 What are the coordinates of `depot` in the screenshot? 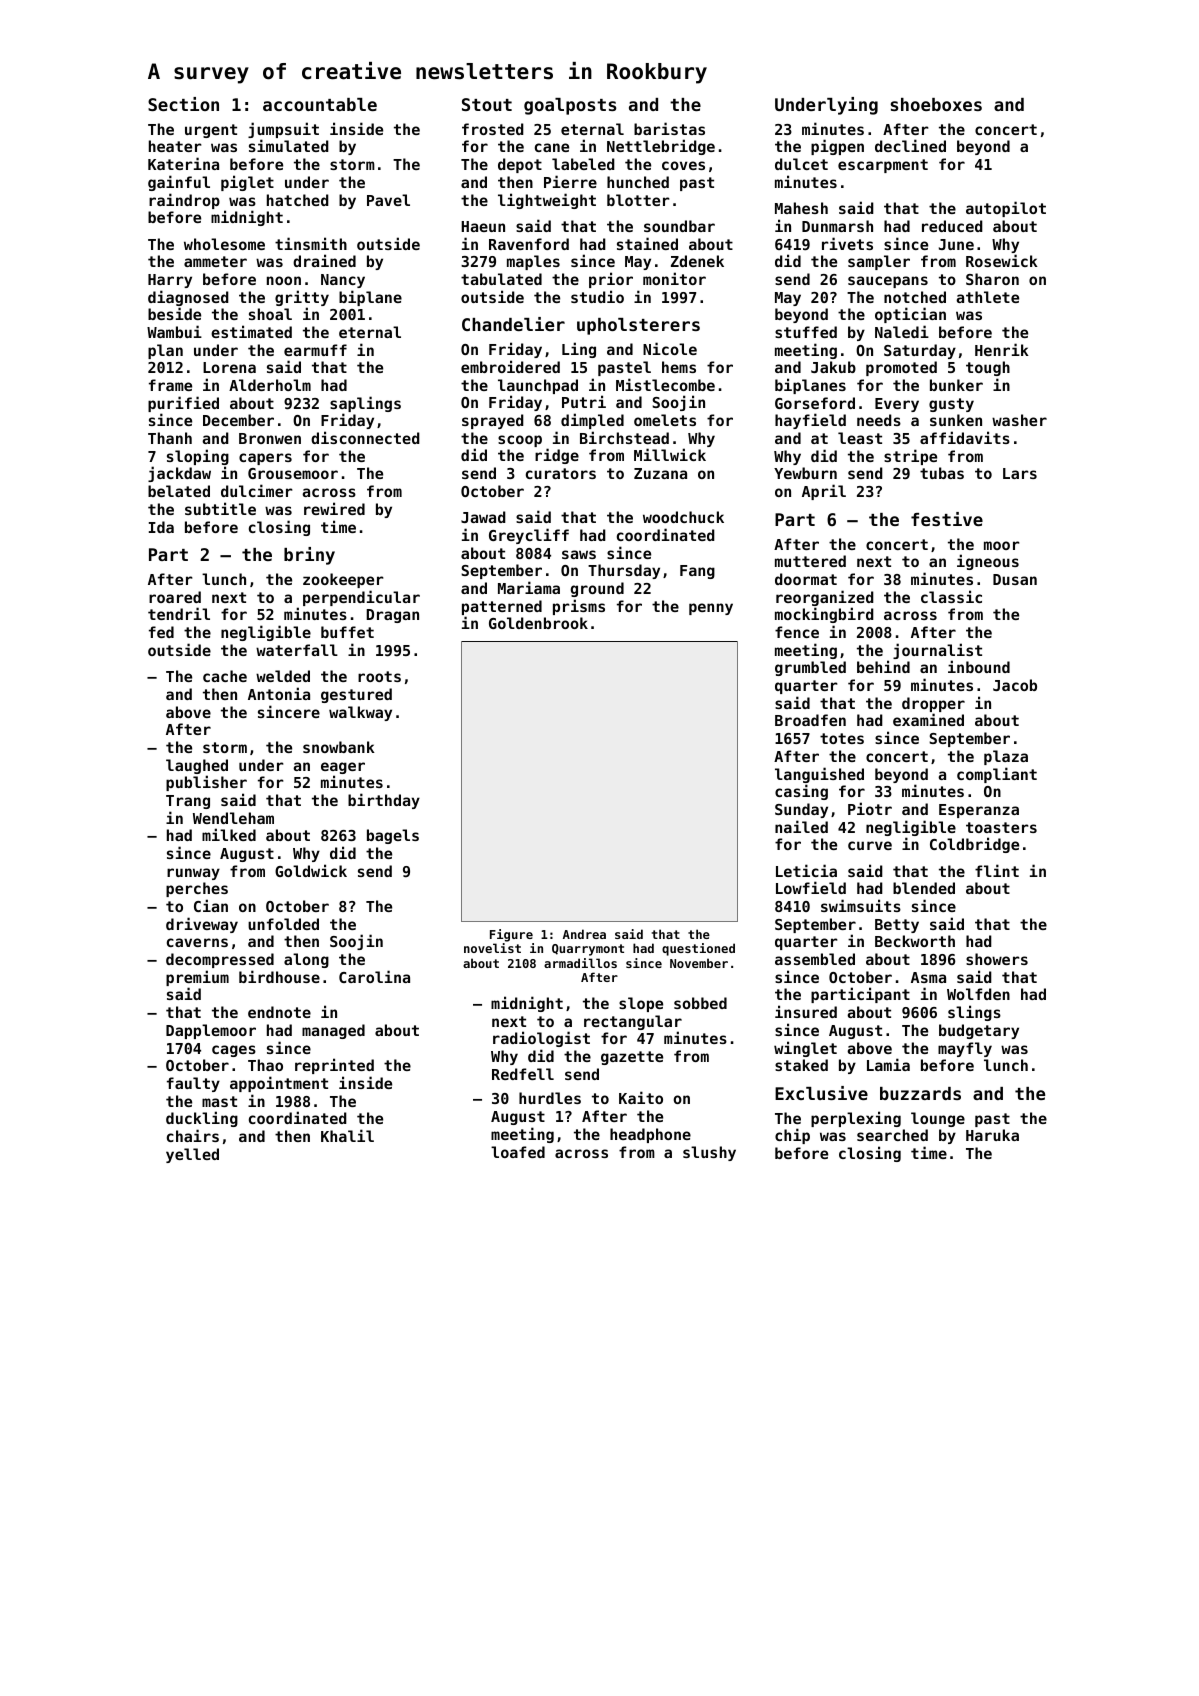 It's located at (520, 165).
